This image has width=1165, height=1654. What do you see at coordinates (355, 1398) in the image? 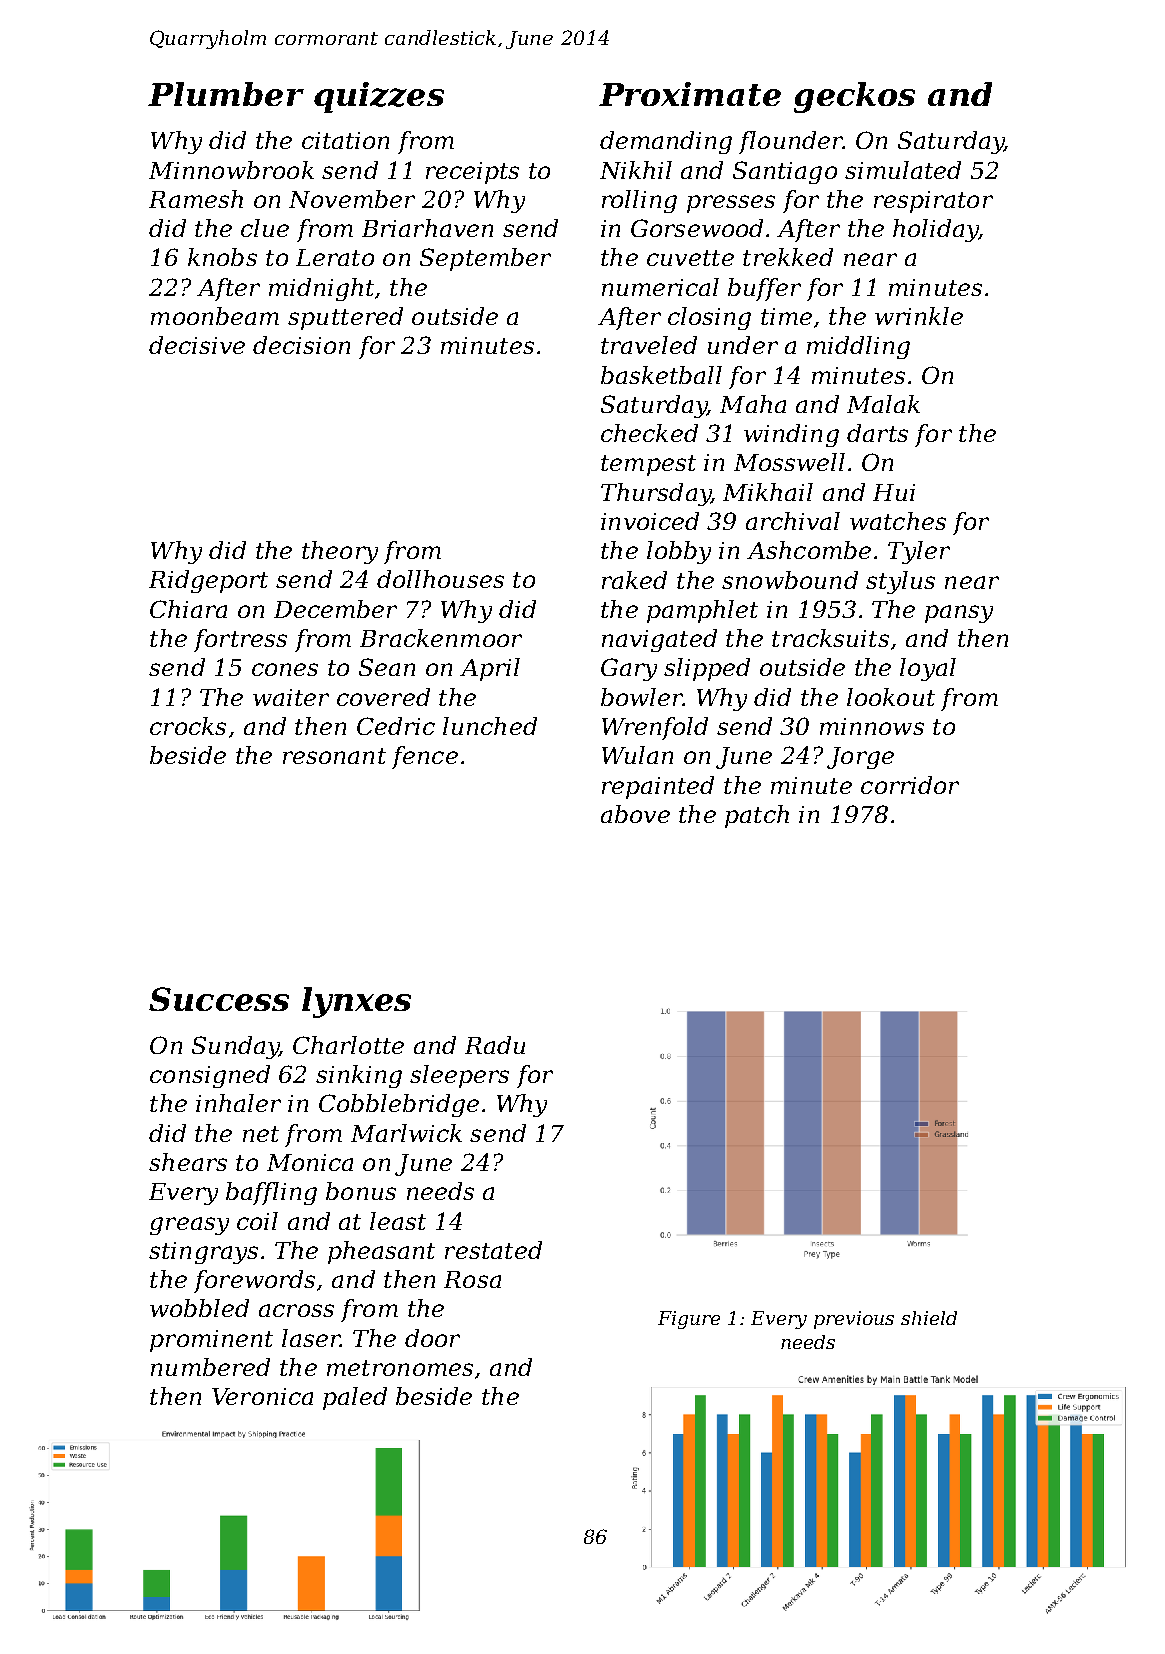
I see `paled` at bounding box center [355, 1398].
